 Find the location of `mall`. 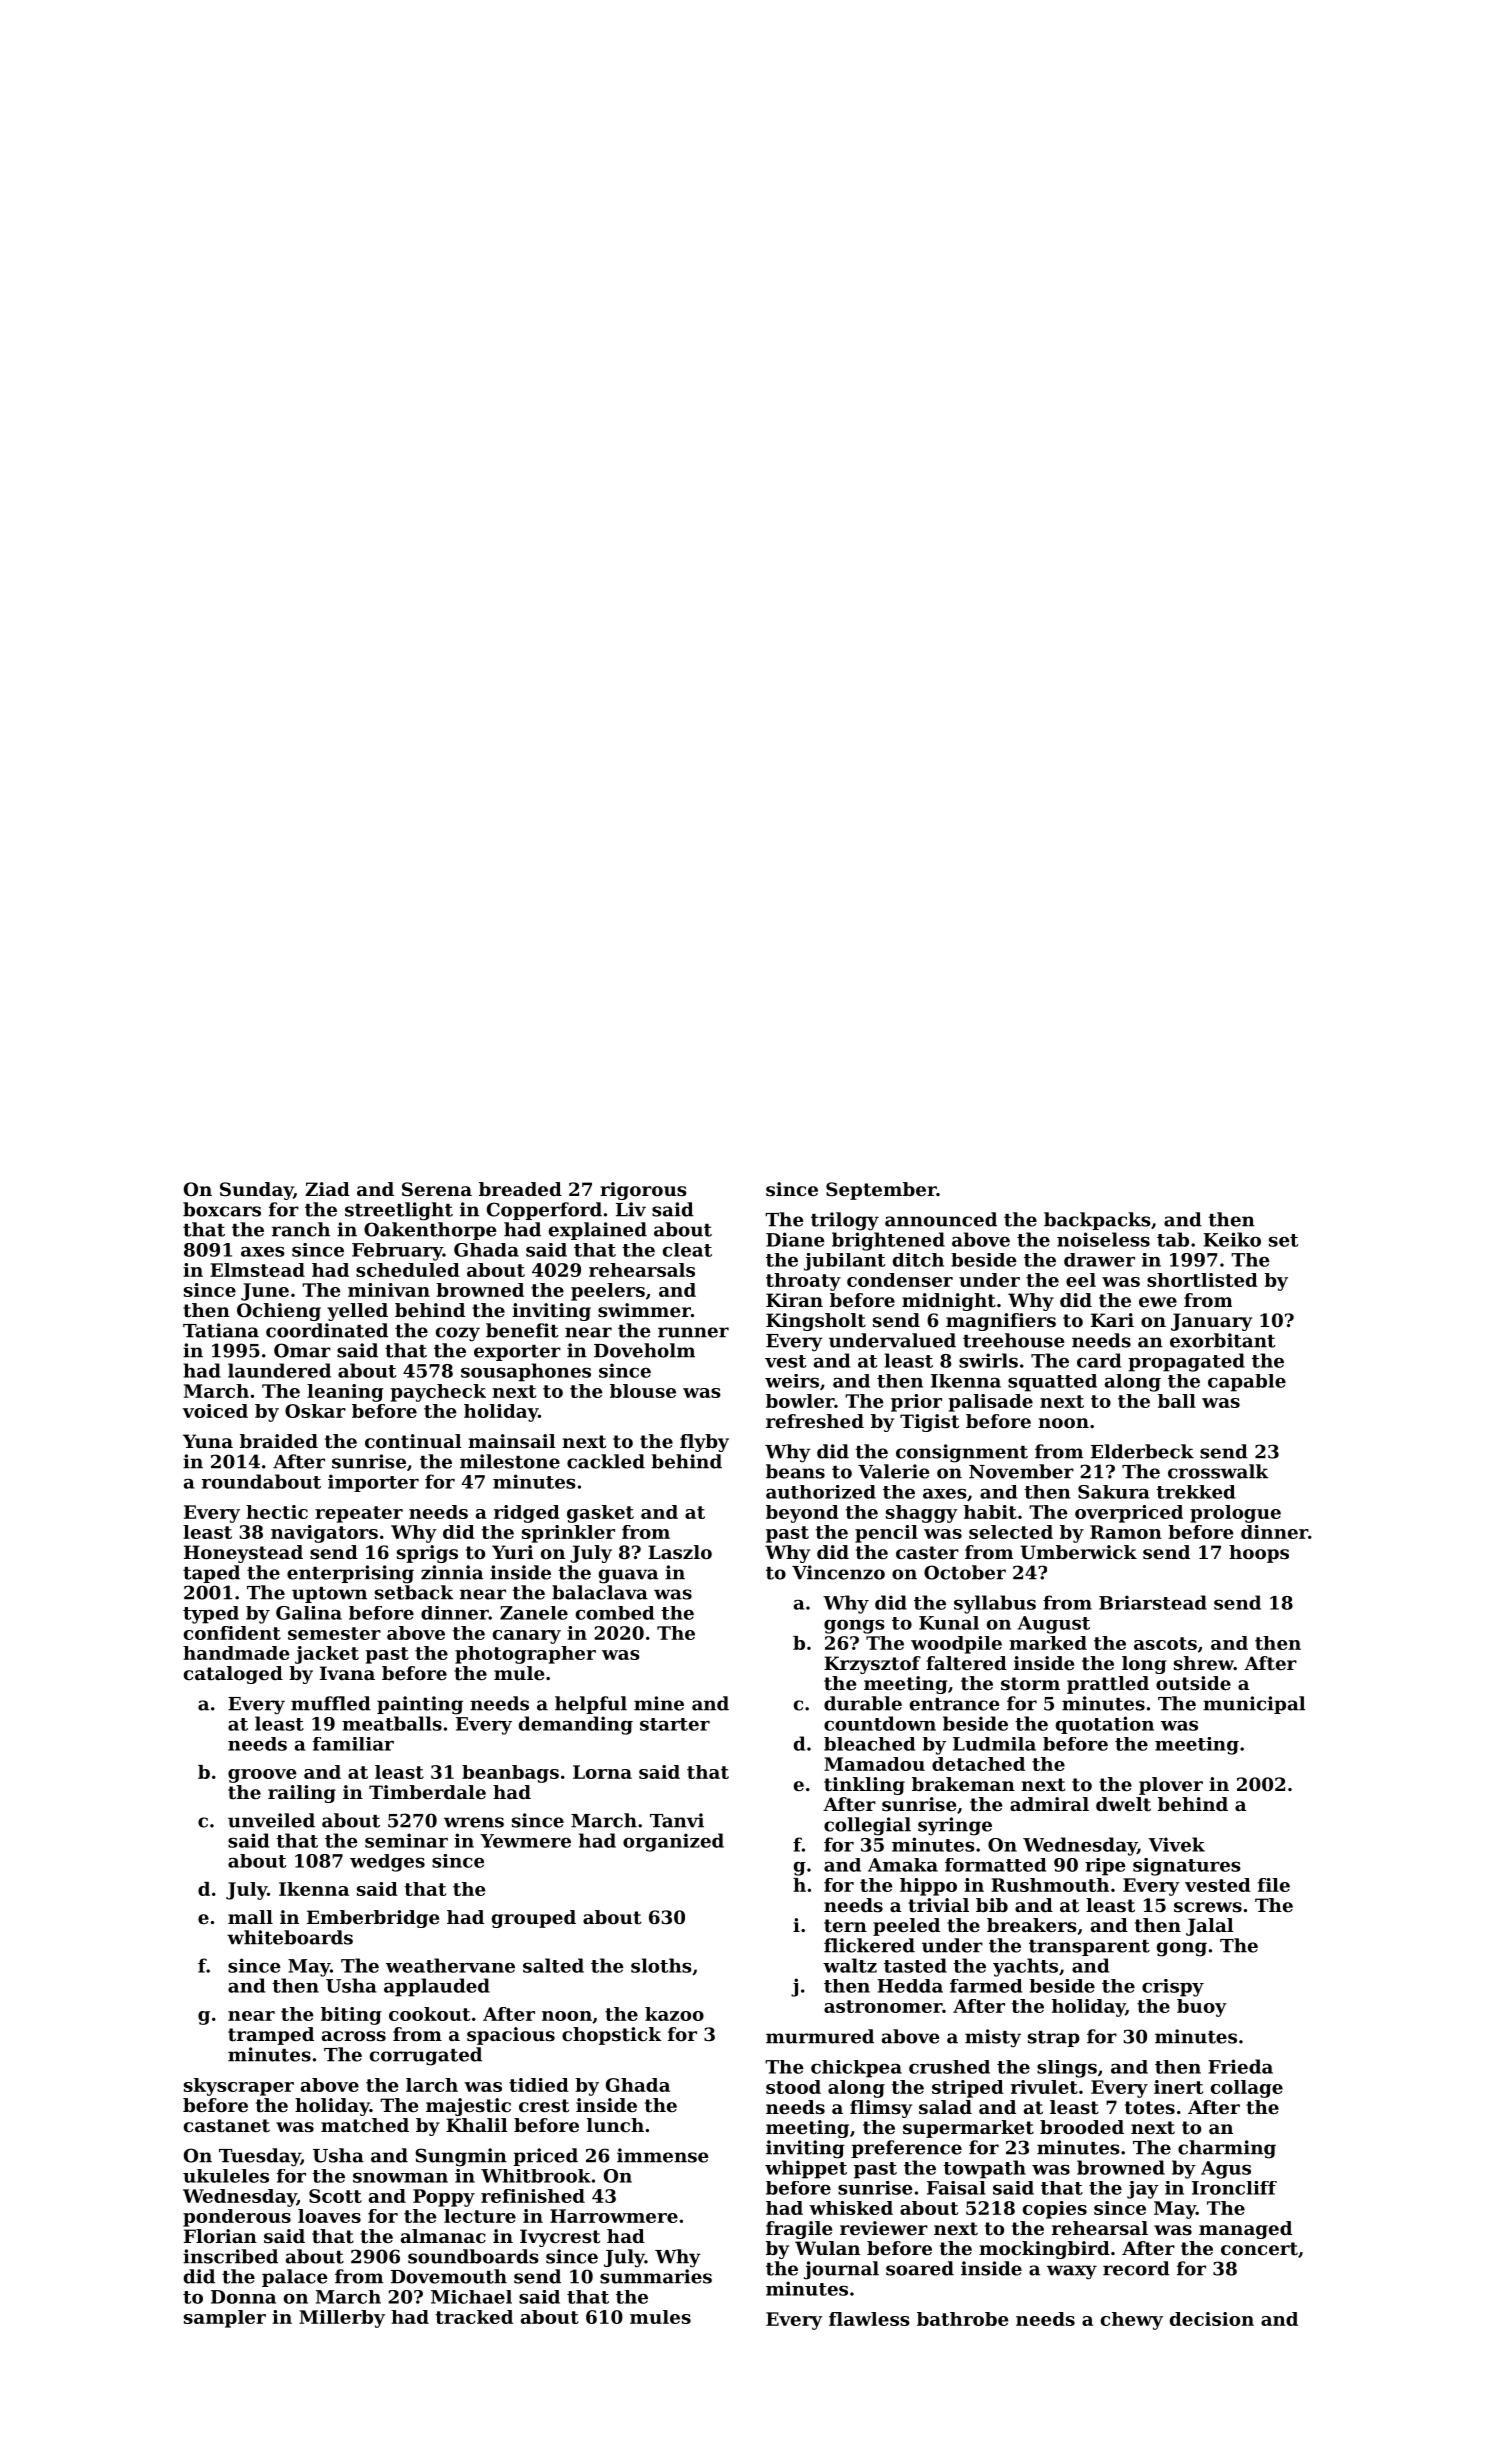

mall is located at coordinates (250, 1917).
